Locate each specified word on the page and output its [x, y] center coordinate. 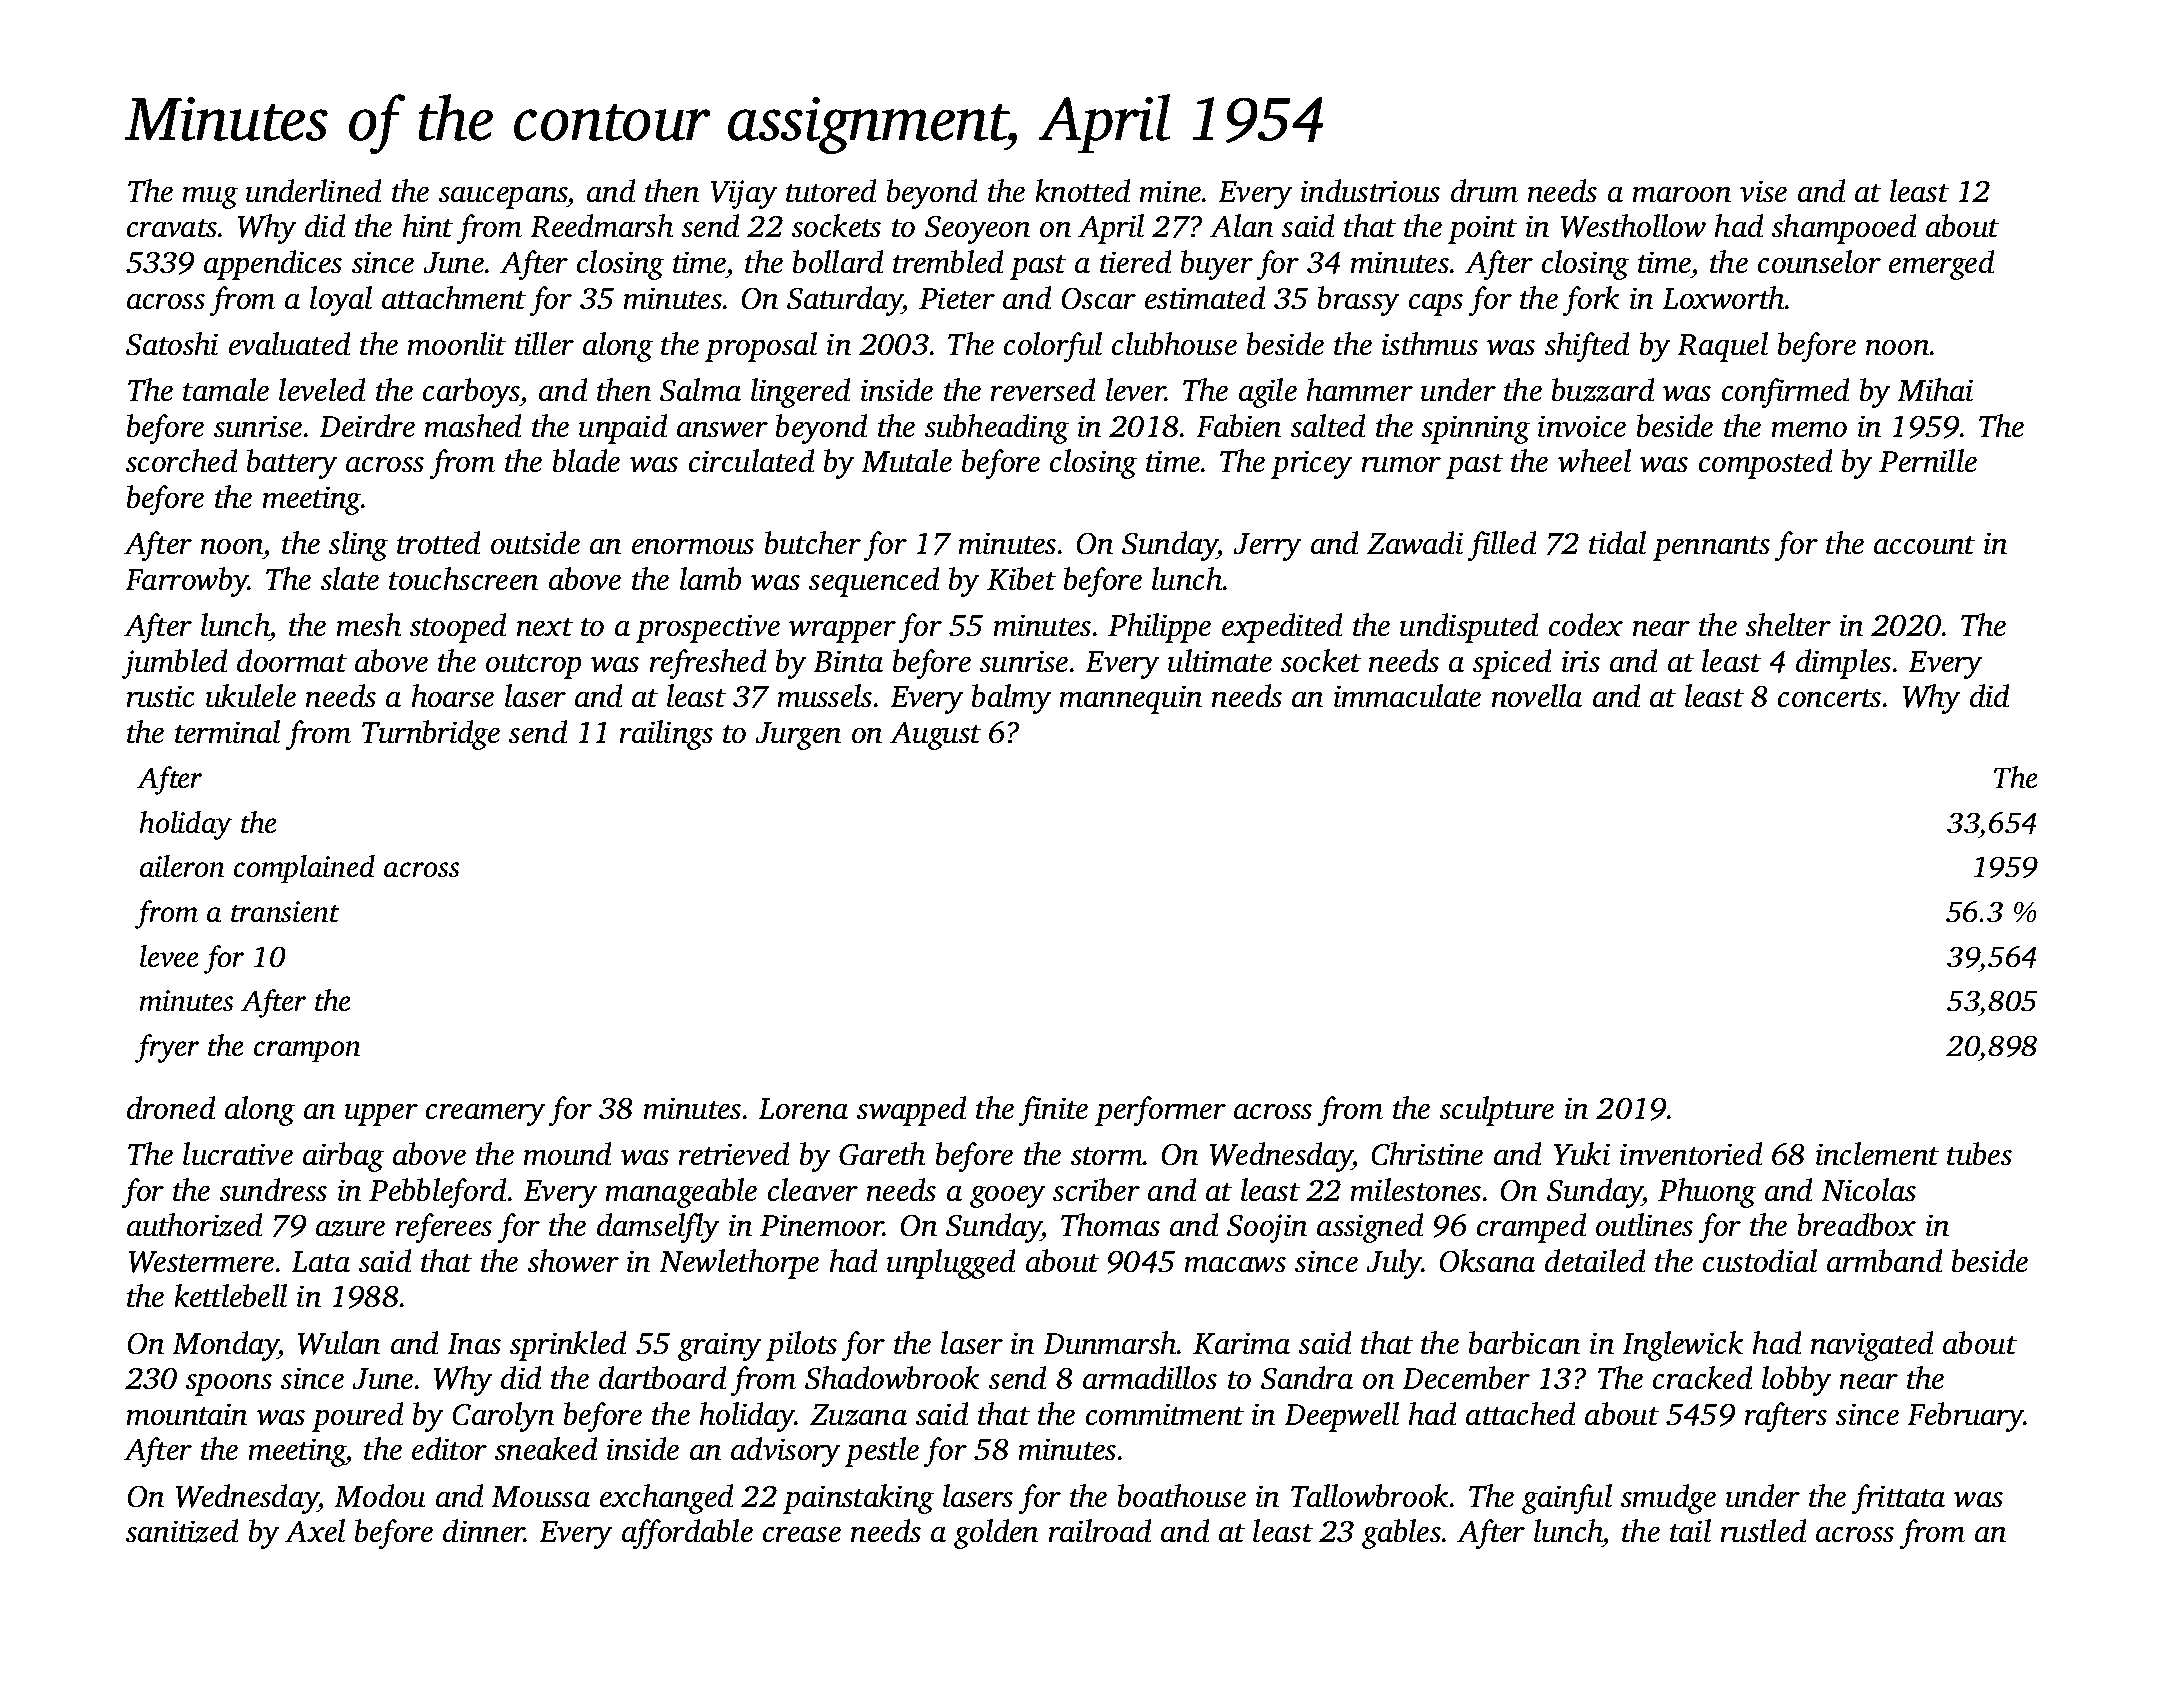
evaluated [289, 344]
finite [1053, 1111]
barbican [1524, 1343]
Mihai [1935, 390]
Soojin [1267, 1228]
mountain [186, 1414]
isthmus [1430, 344]
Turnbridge [431, 735]
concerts [1829, 698]
